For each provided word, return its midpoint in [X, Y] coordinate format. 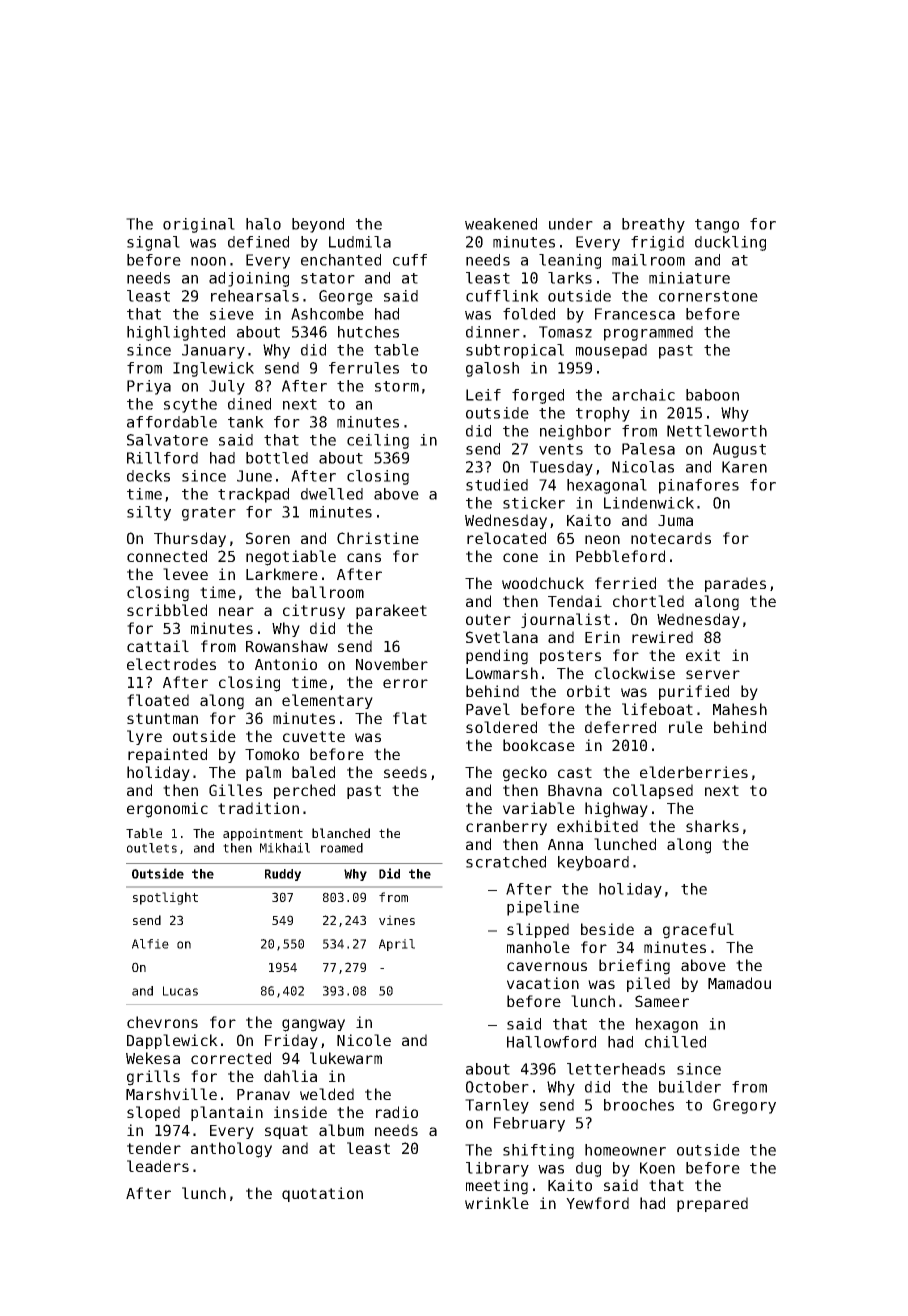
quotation [322, 1194]
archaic [643, 395]
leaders [158, 1166]
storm [397, 386]
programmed [648, 333]
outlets [152, 848]
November [392, 664]
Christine [378, 538]
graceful [698, 931]
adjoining [249, 279]
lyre [144, 737]
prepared [712, 1204]
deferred [620, 727]
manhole [538, 947]
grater [209, 514]
